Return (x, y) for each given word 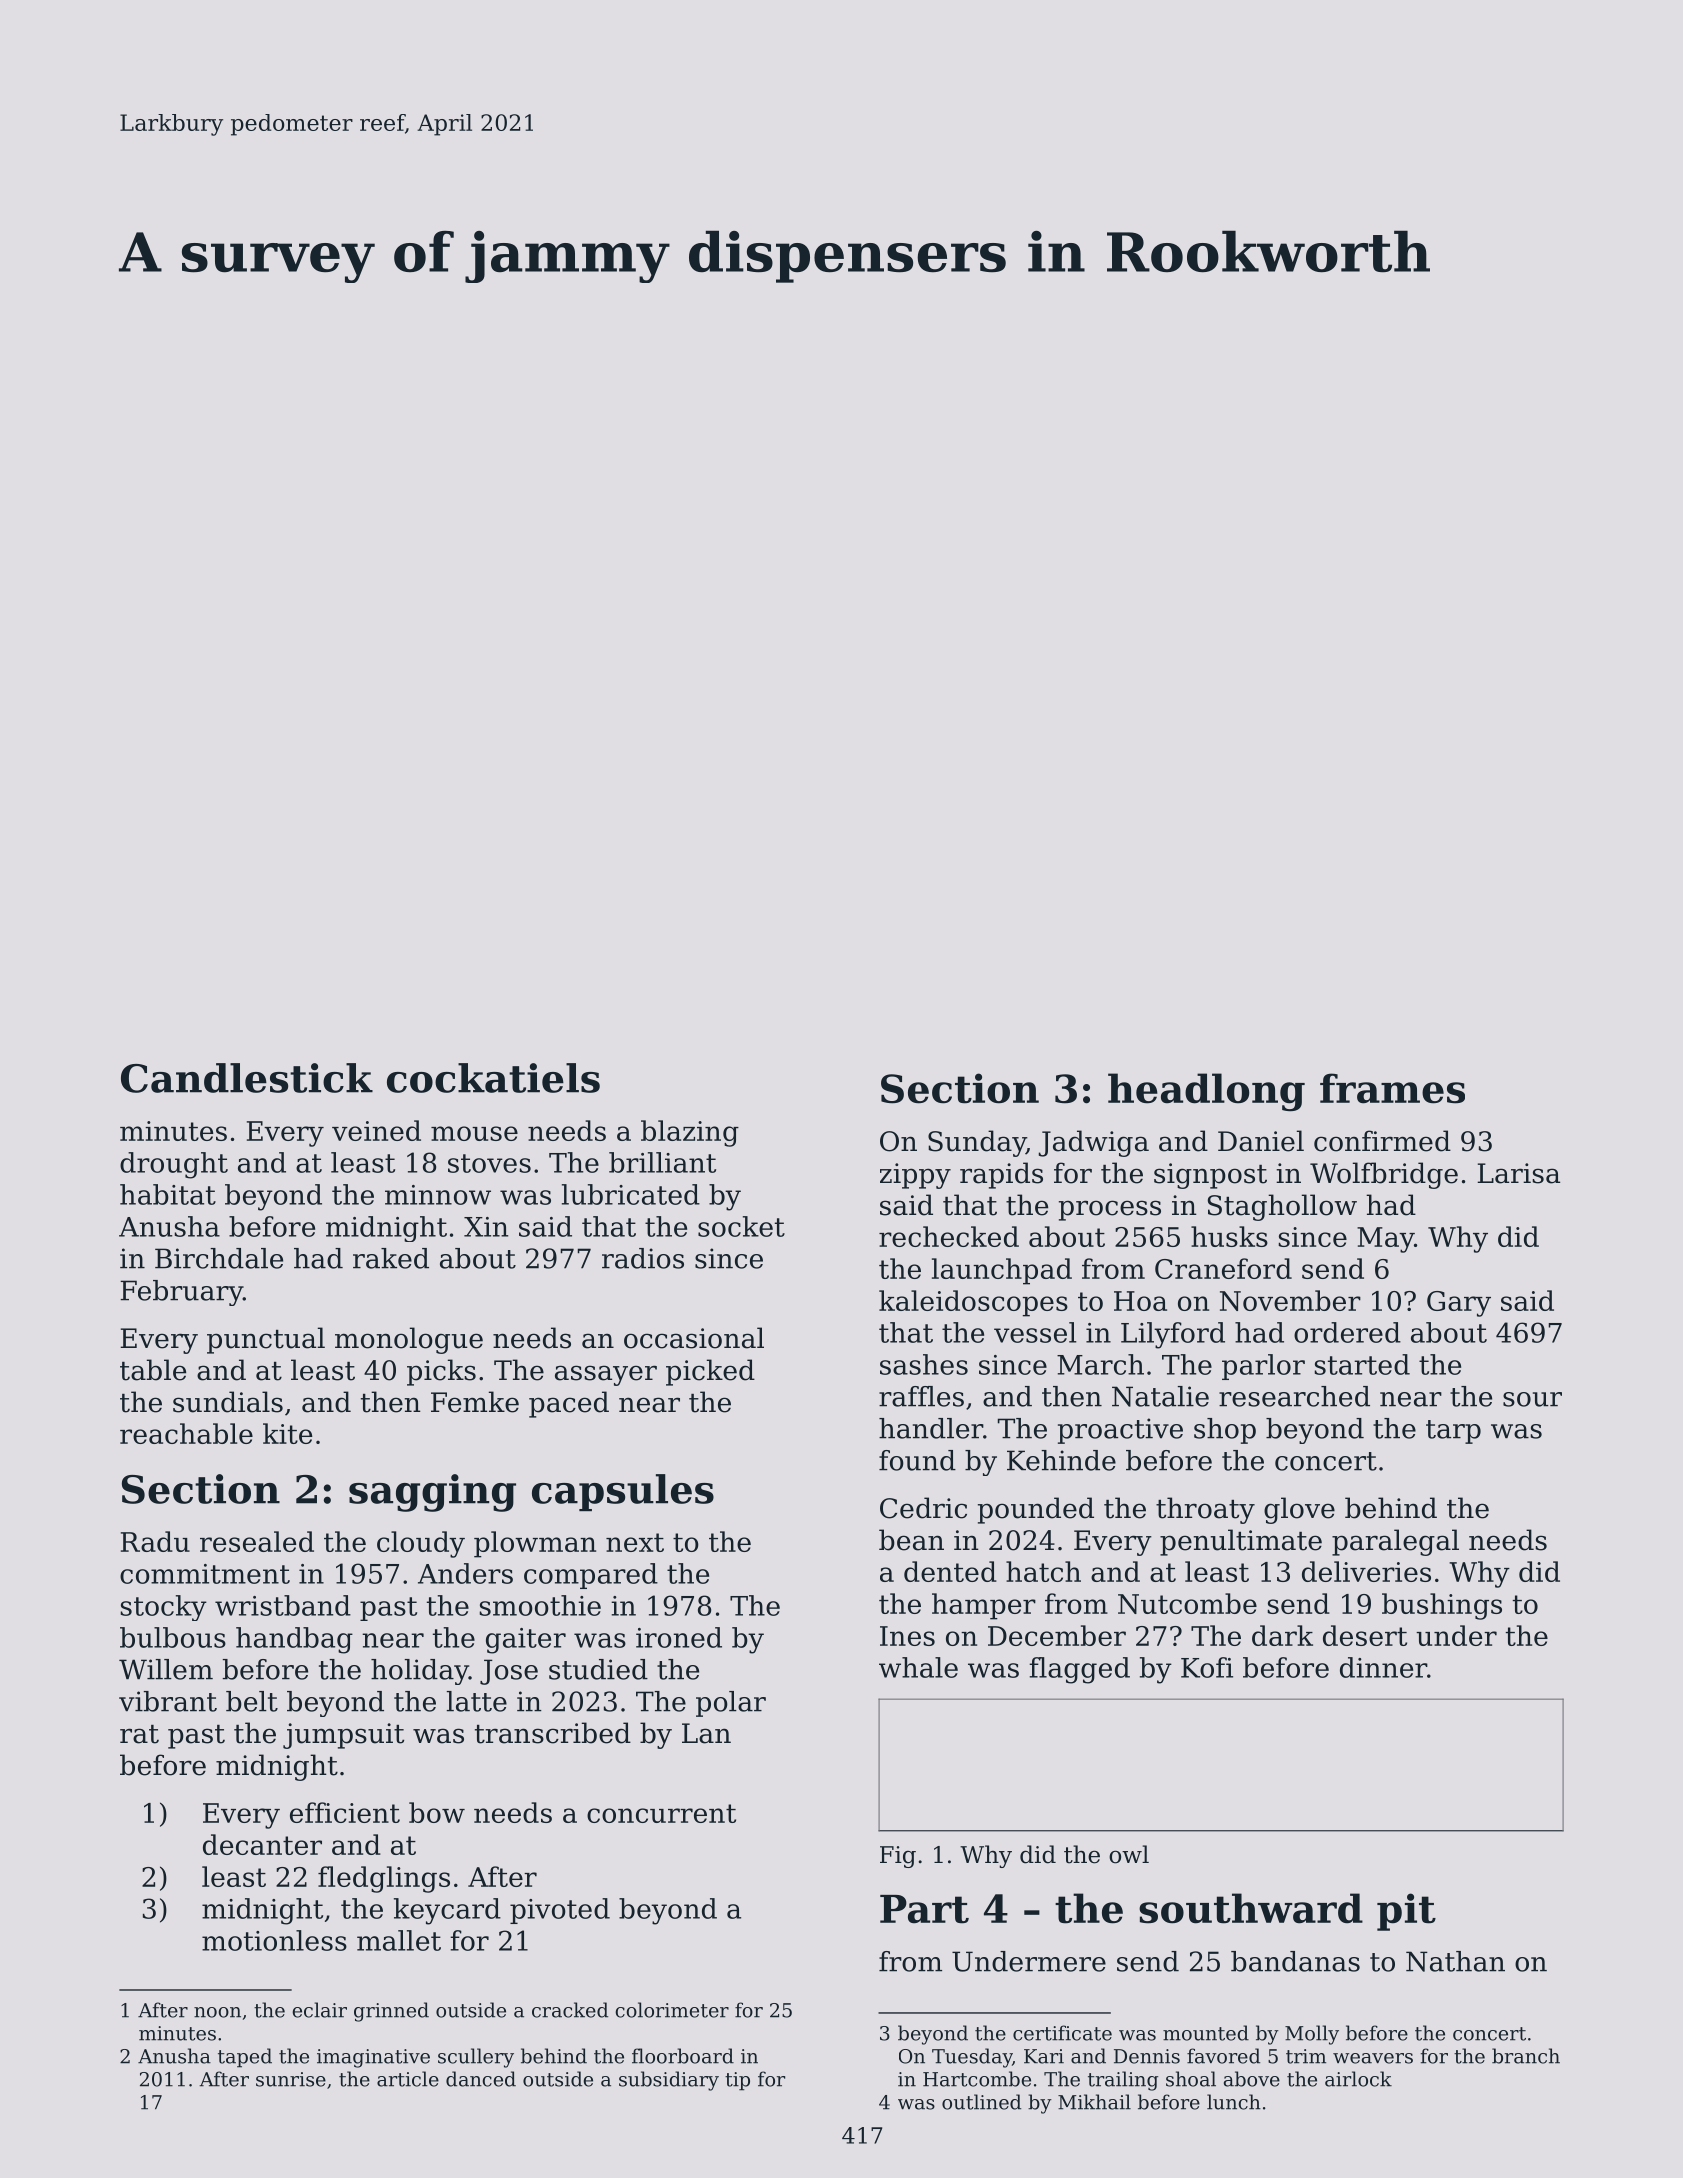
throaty (1205, 1510)
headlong (1206, 1092)
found (917, 1460)
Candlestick (247, 1078)
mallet (399, 1940)
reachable (186, 1433)
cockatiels (493, 1078)
